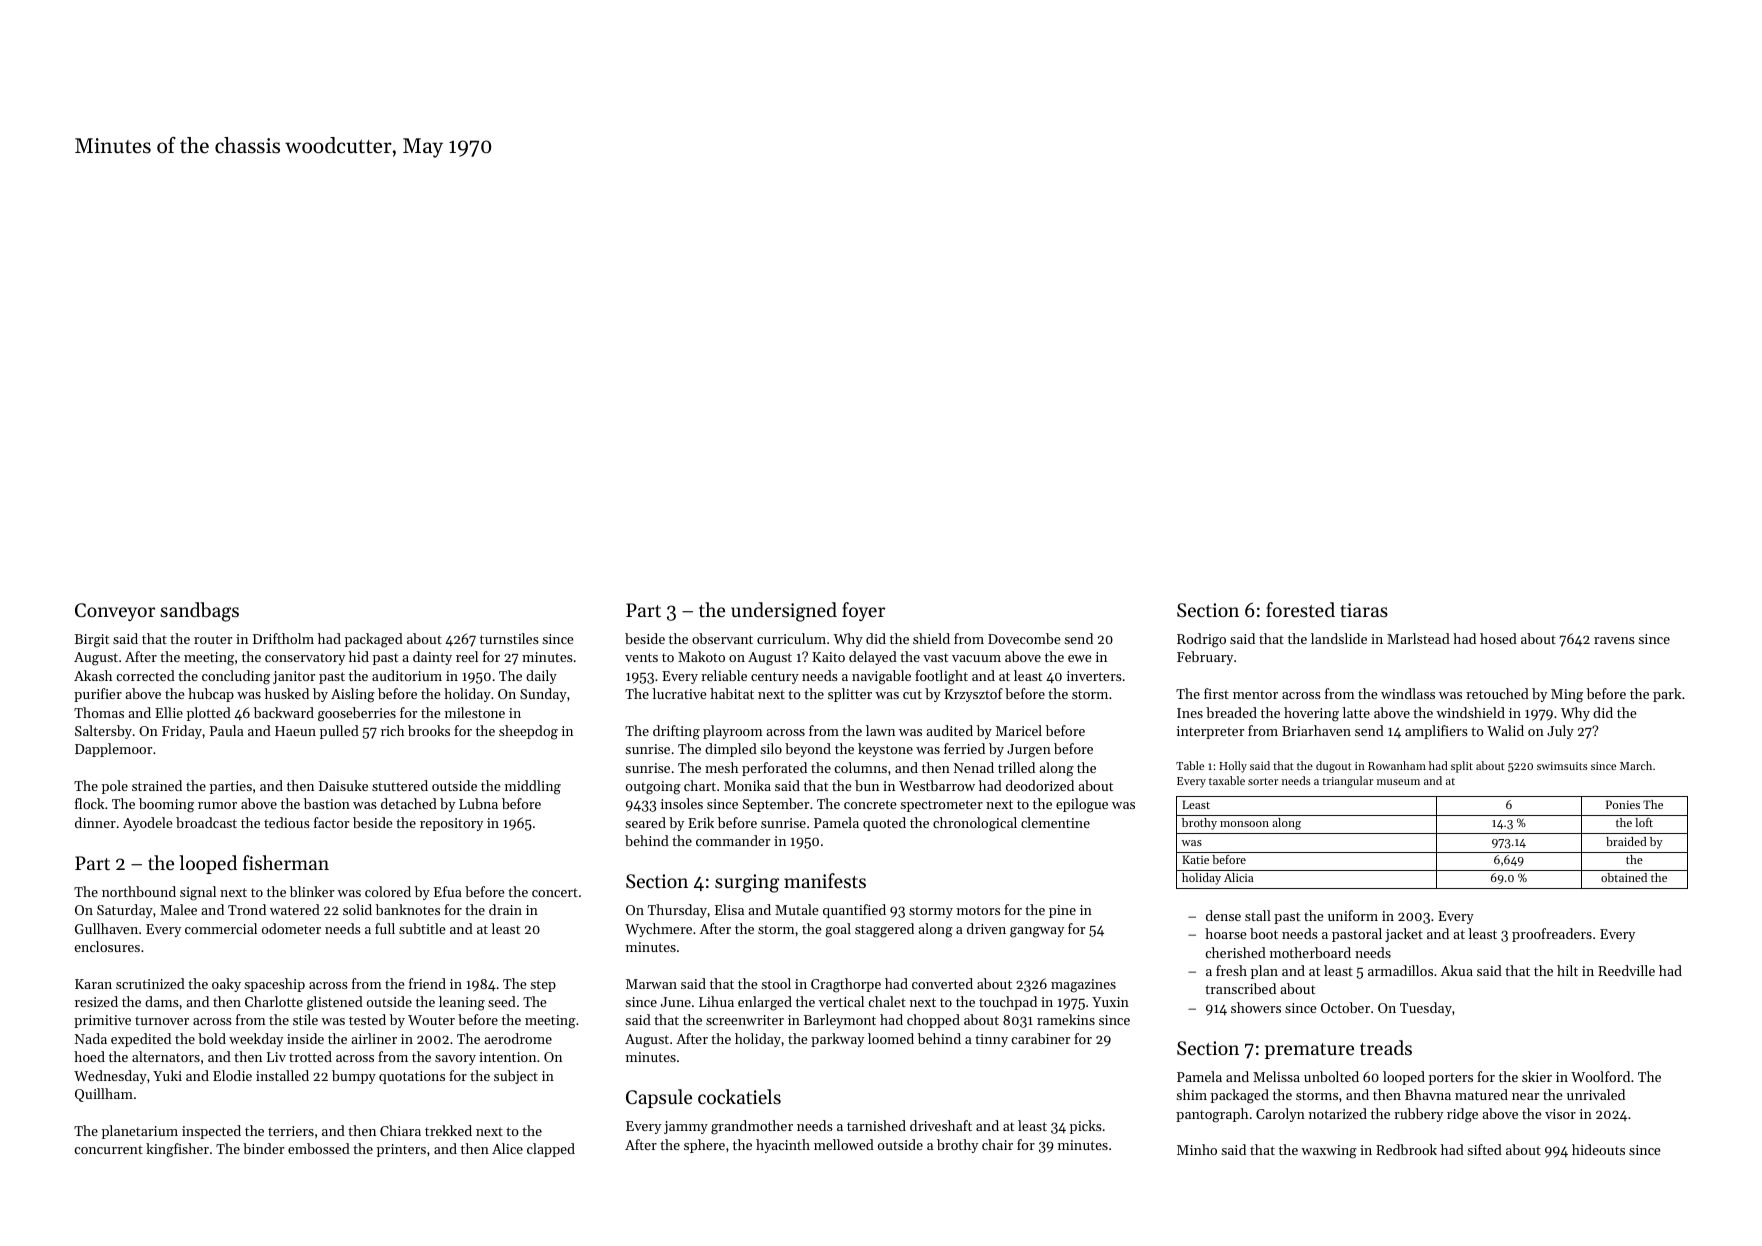 The height and width of the screenshot is (1246, 1762). What do you see at coordinates (731, 750) in the screenshot?
I see `dimpled` at bounding box center [731, 750].
